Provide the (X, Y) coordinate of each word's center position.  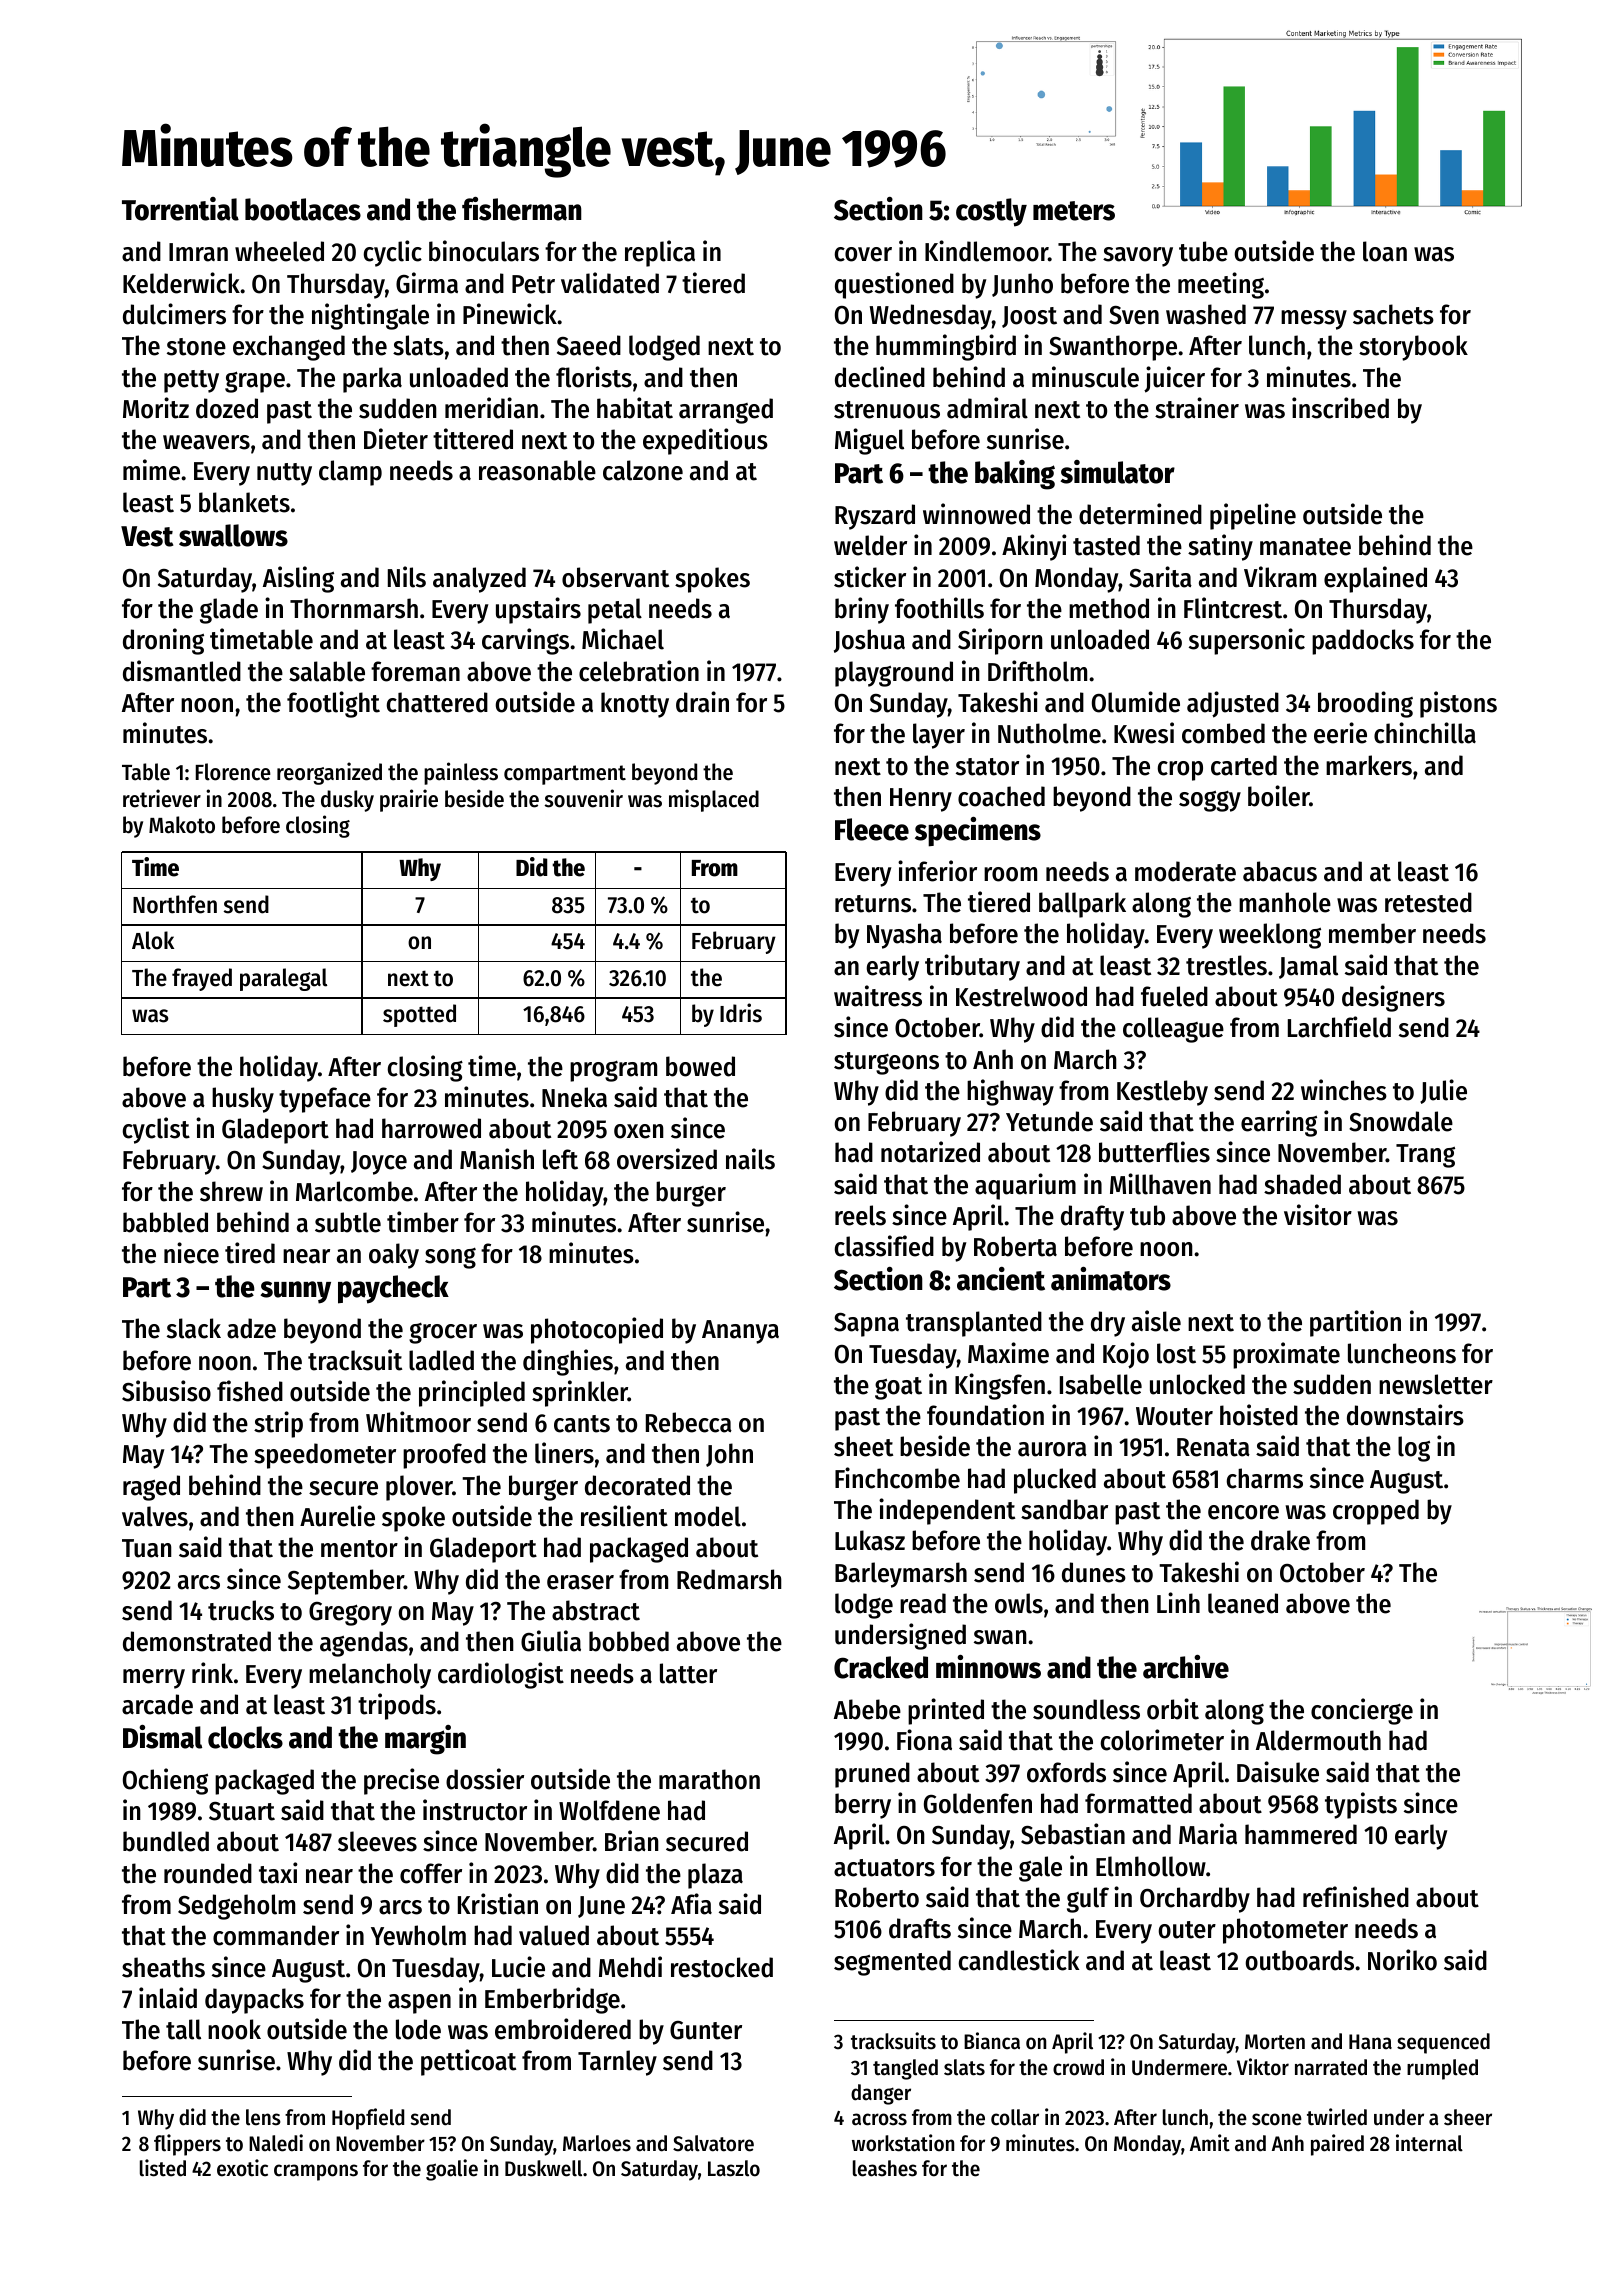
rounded (208, 1873)
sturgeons (886, 1063)
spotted (419, 1015)
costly (991, 212)
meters (1074, 211)
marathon (709, 1779)
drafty (1092, 1218)
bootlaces (303, 209)
